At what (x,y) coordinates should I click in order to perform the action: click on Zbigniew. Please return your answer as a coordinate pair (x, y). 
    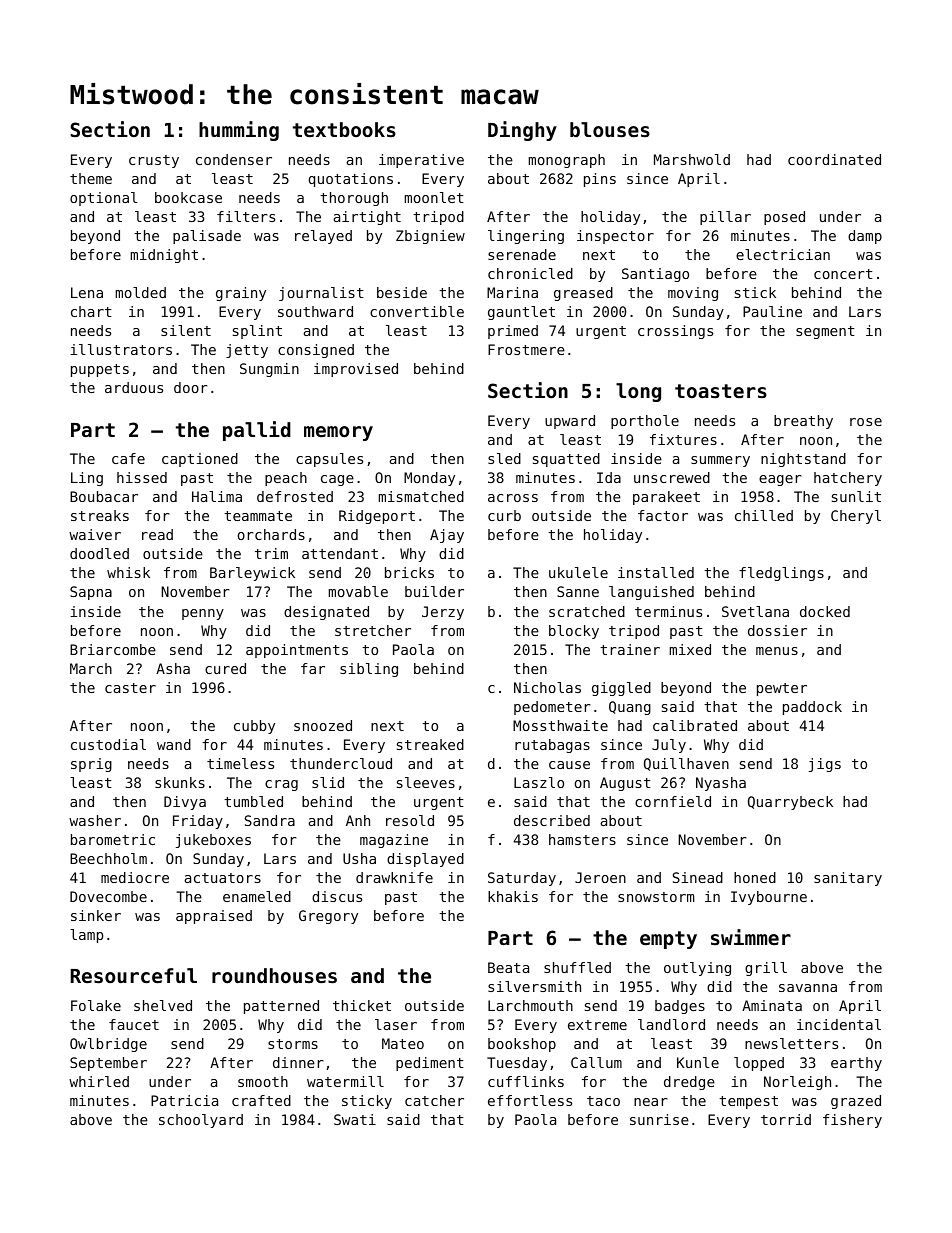
    Looking at the image, I should click on (430, 237).
